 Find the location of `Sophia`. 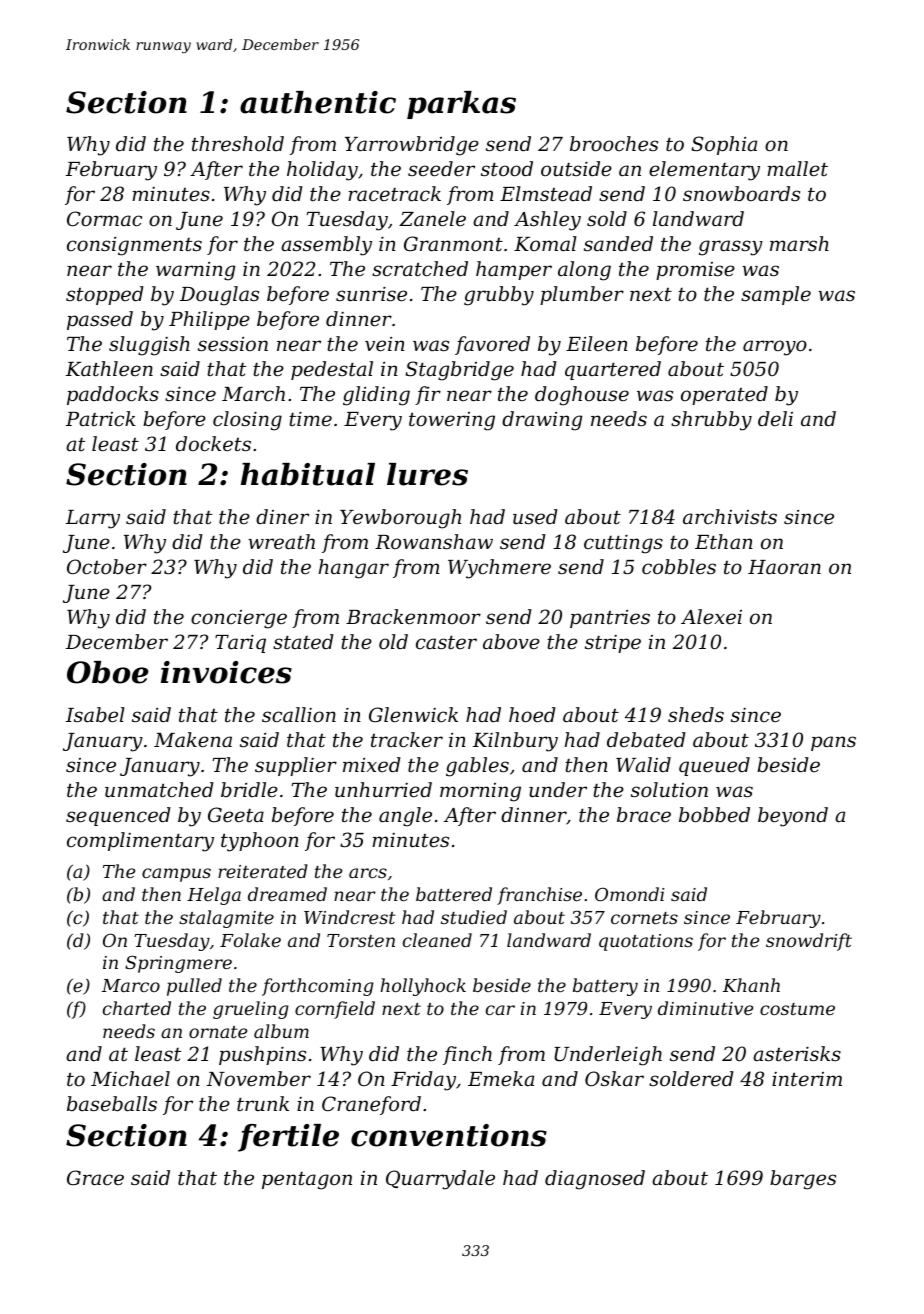

Sophia is located at coordinates (724, 145).
